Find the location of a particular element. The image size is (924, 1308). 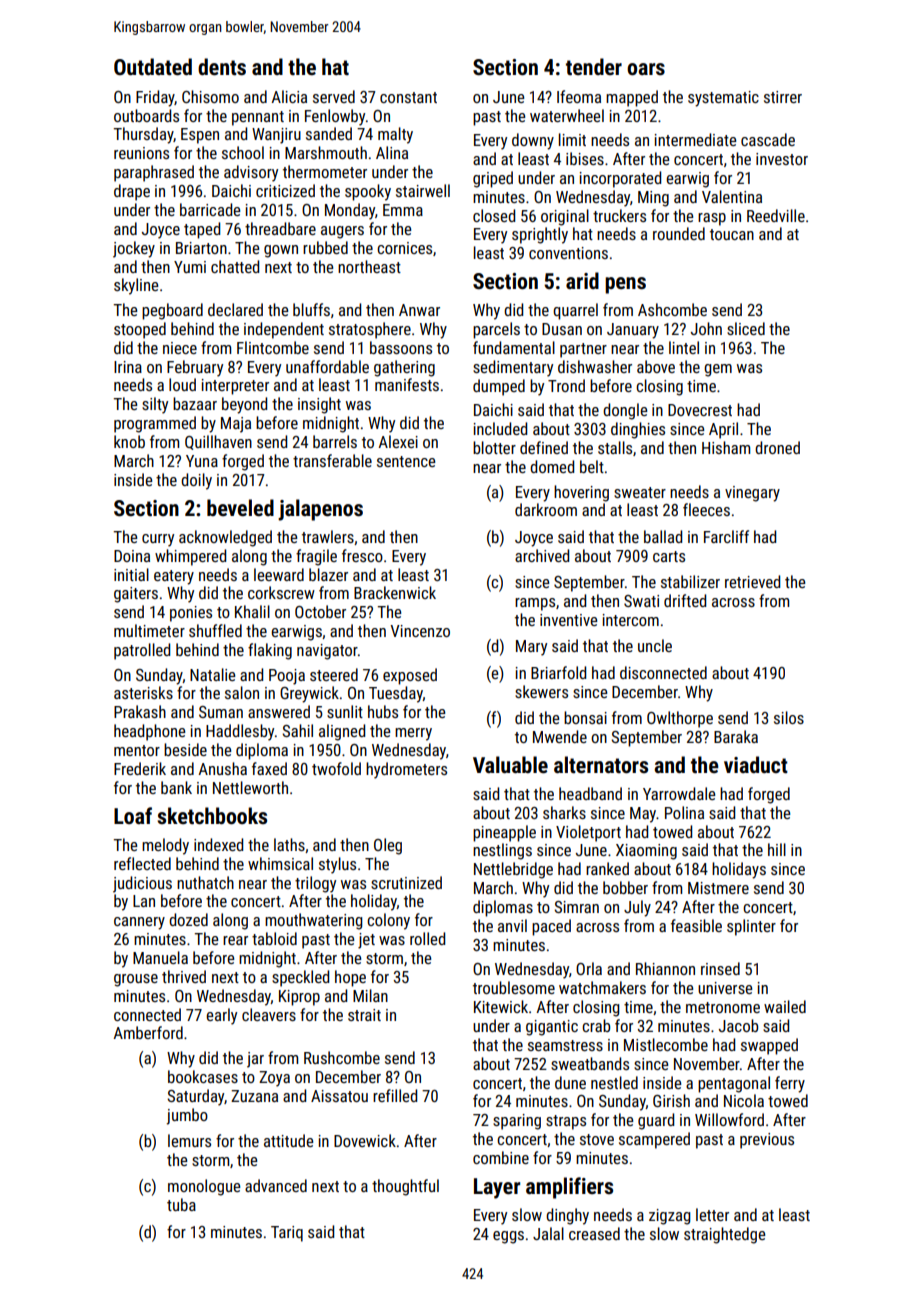

Polina is located at coordinates (684, 812).
